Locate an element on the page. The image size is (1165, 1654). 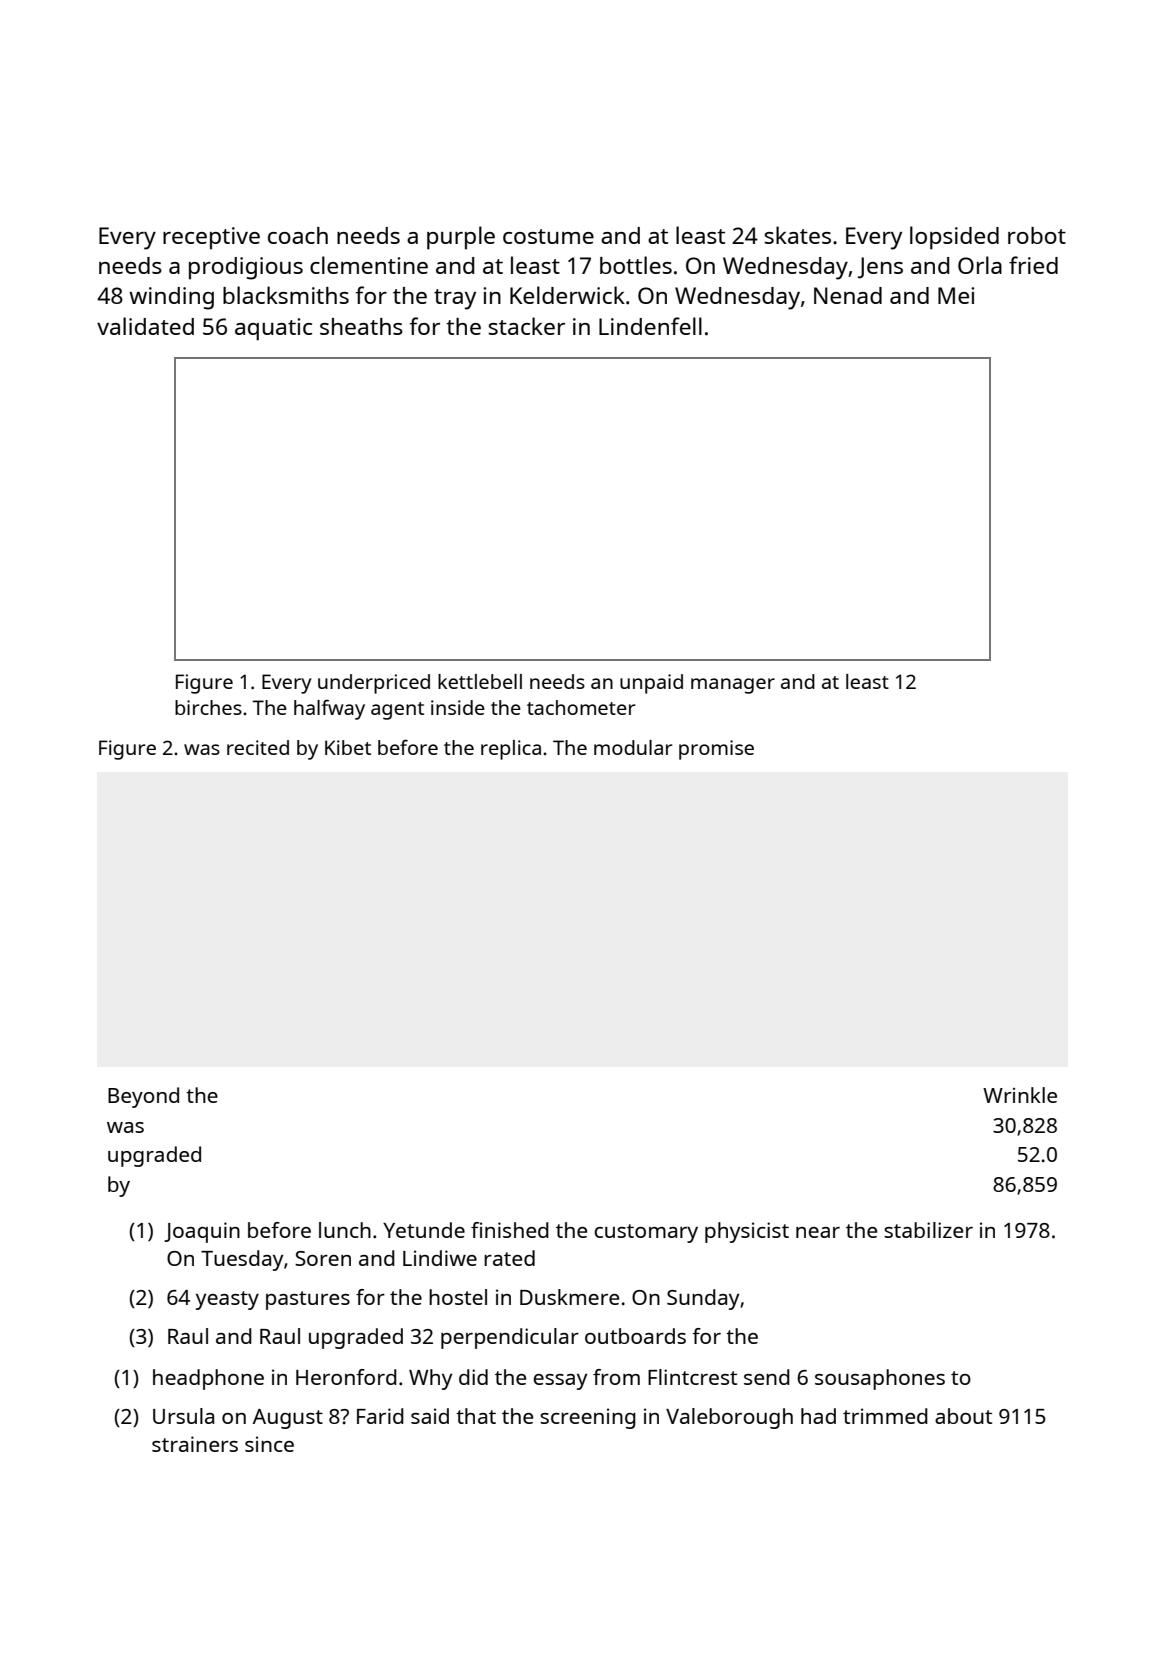
Lindenfell is located at coordinates (650, 326).
